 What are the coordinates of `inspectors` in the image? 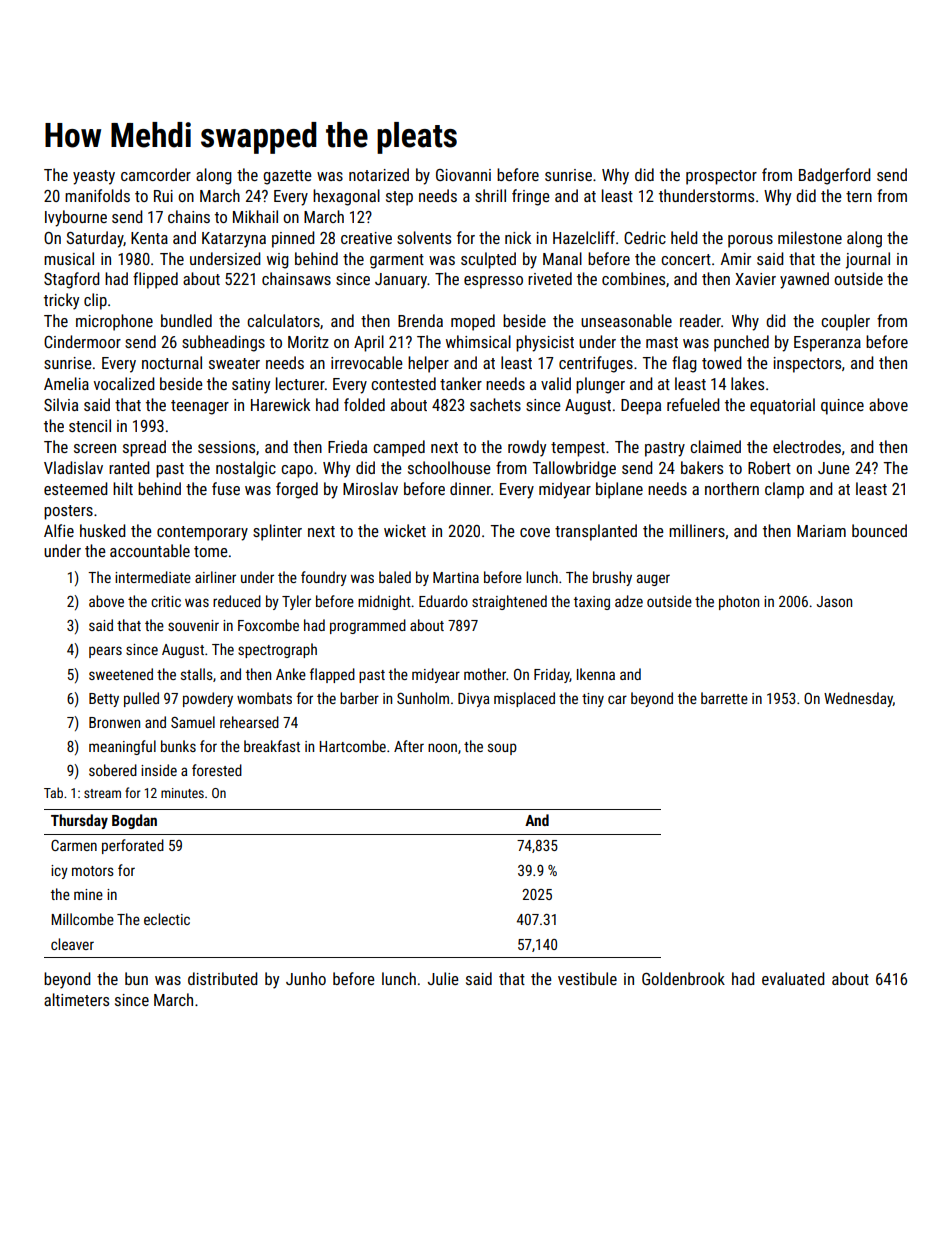 It's located at (807, 365).
